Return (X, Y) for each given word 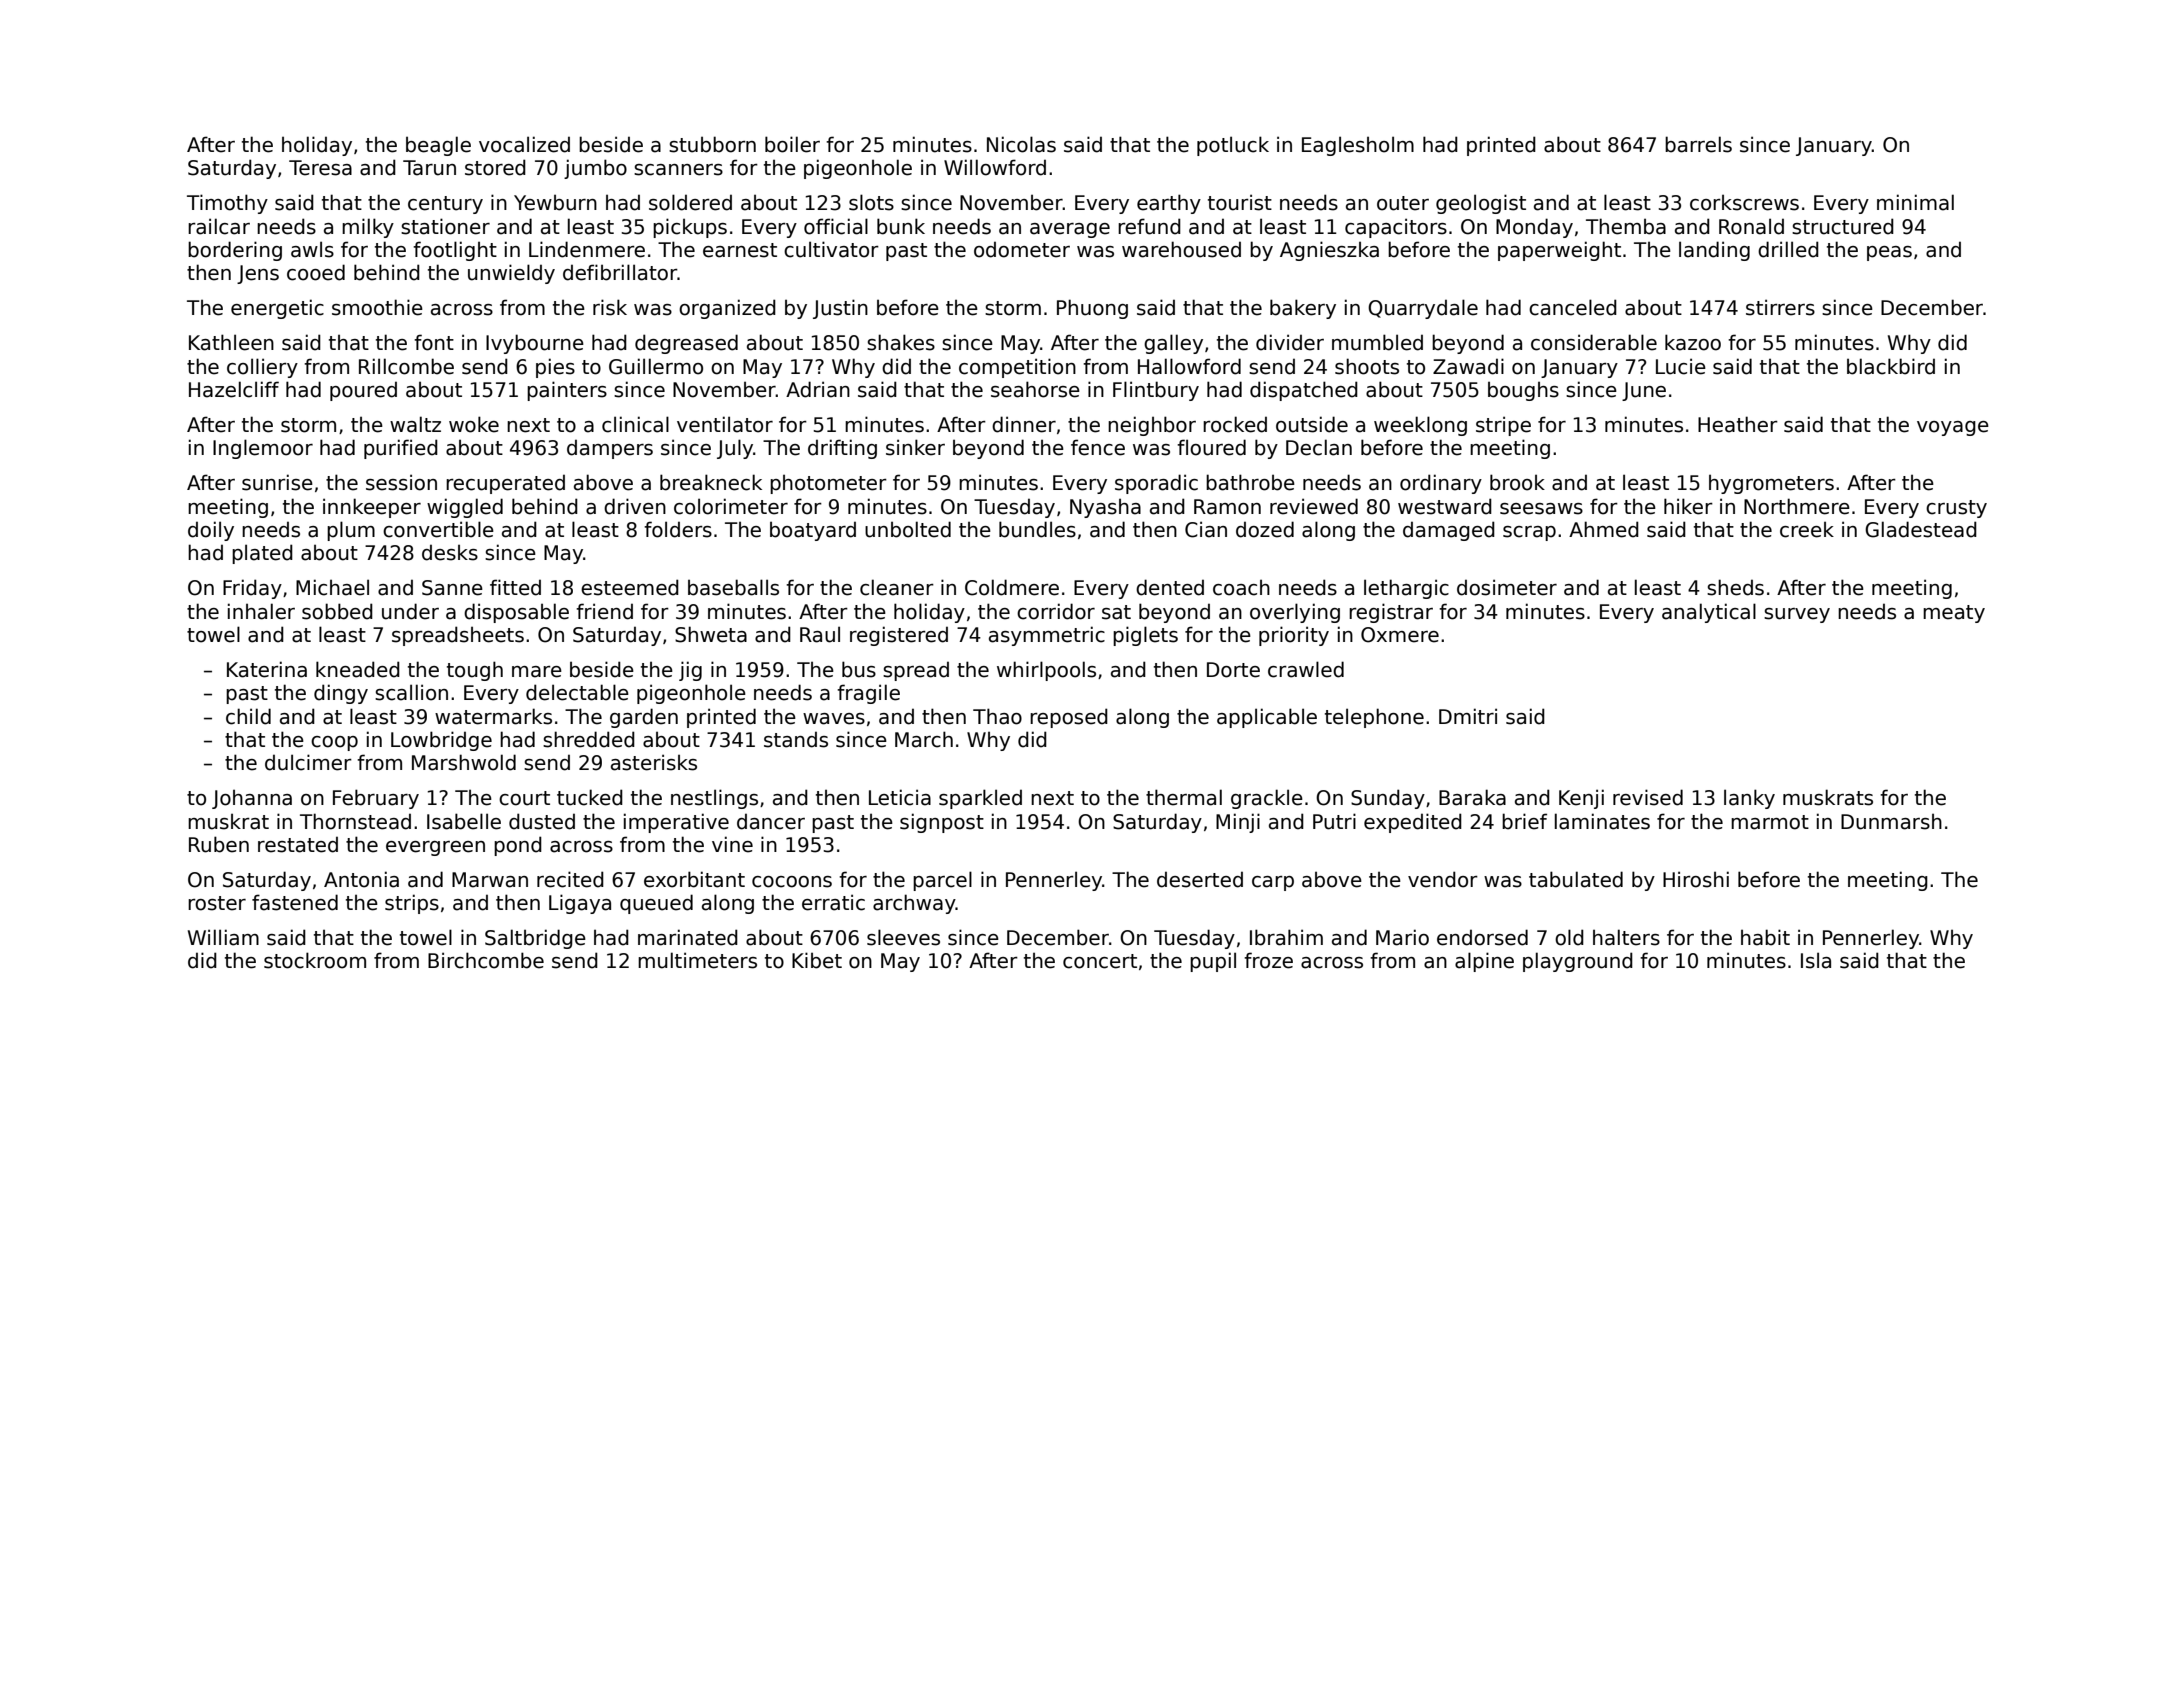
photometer (828, 484)
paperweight (1559, 251)
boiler (792, 144)
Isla (1816, 960)
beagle (438, 146)
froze (1268, 960)
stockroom (315, 960)
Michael (332, 587)
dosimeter (1507, 587)
